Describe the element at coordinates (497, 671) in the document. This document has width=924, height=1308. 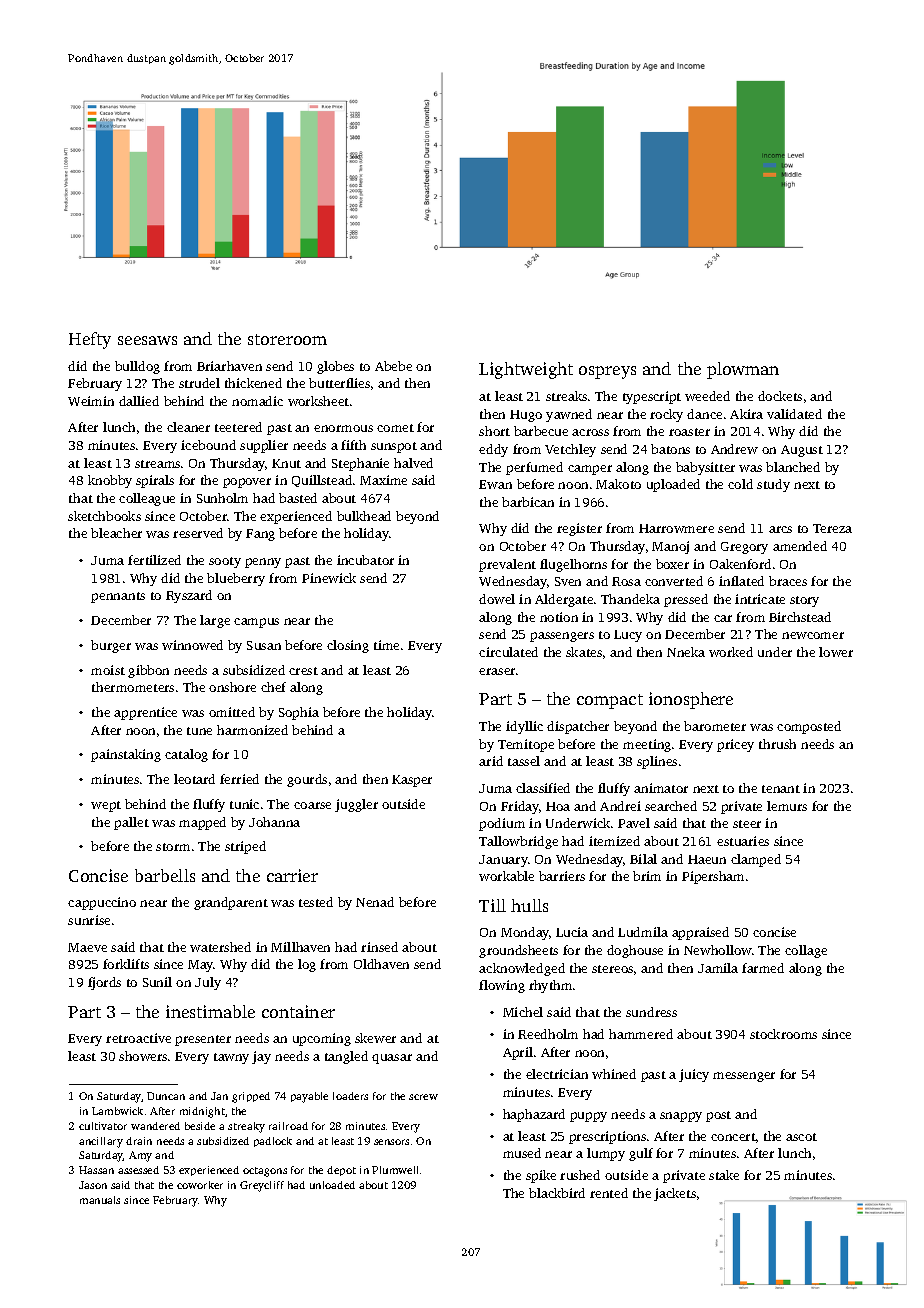
I see `eraser` at that location.
